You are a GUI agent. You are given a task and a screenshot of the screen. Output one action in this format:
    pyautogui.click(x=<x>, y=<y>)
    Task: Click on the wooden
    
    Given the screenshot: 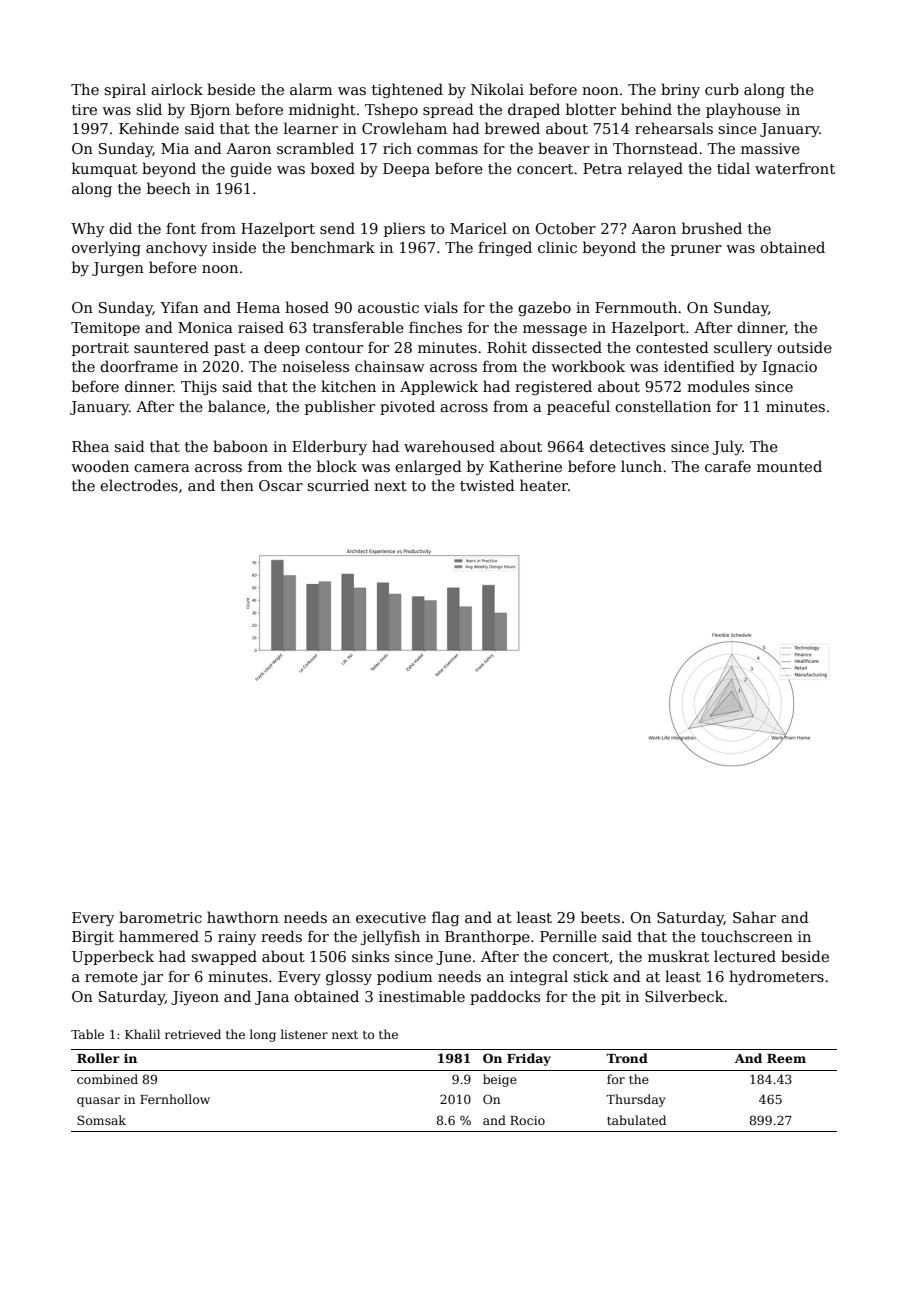 What is the action you would take?
    pyautogui.click(x=100, y=466)
